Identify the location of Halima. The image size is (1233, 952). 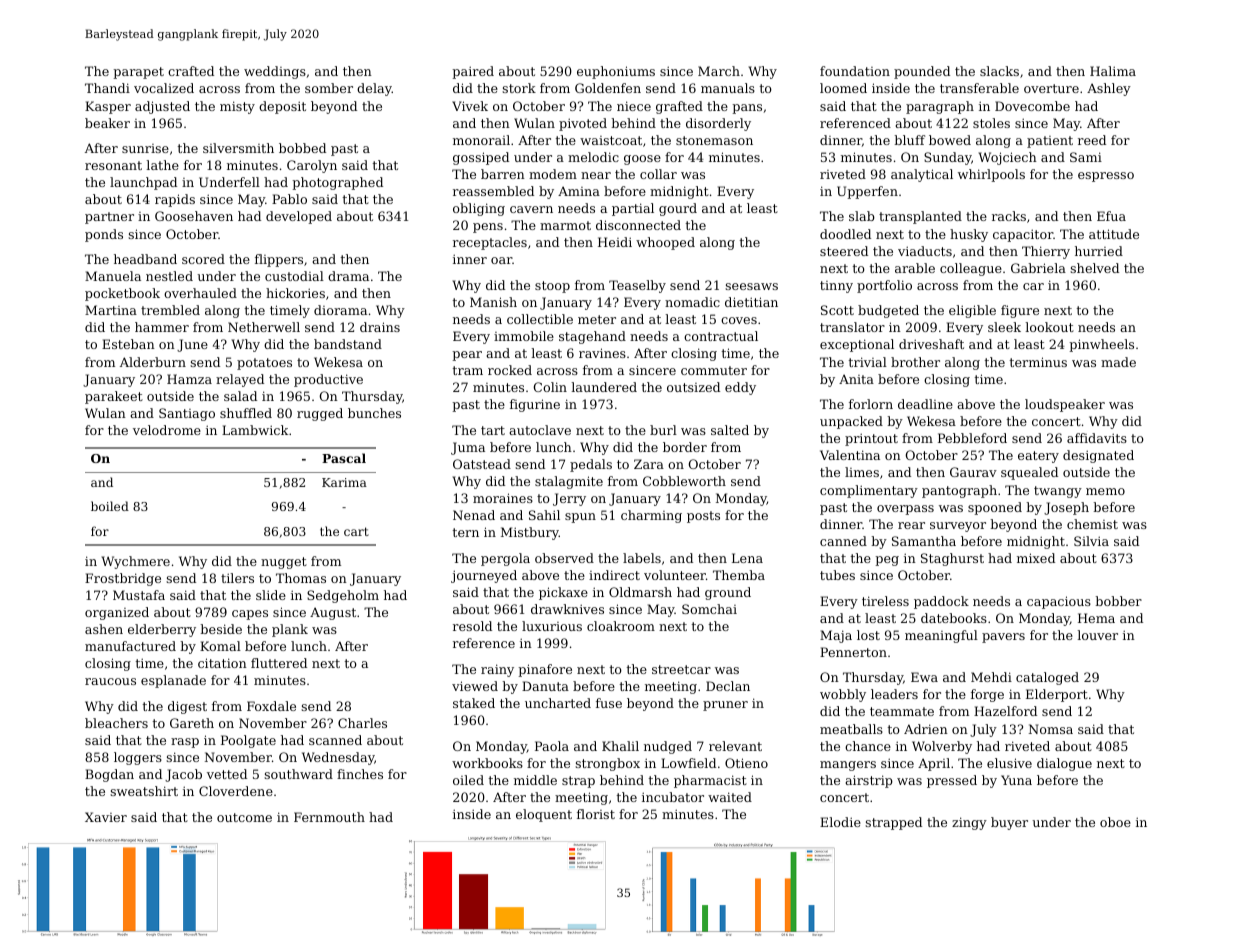
(1113, 71).
